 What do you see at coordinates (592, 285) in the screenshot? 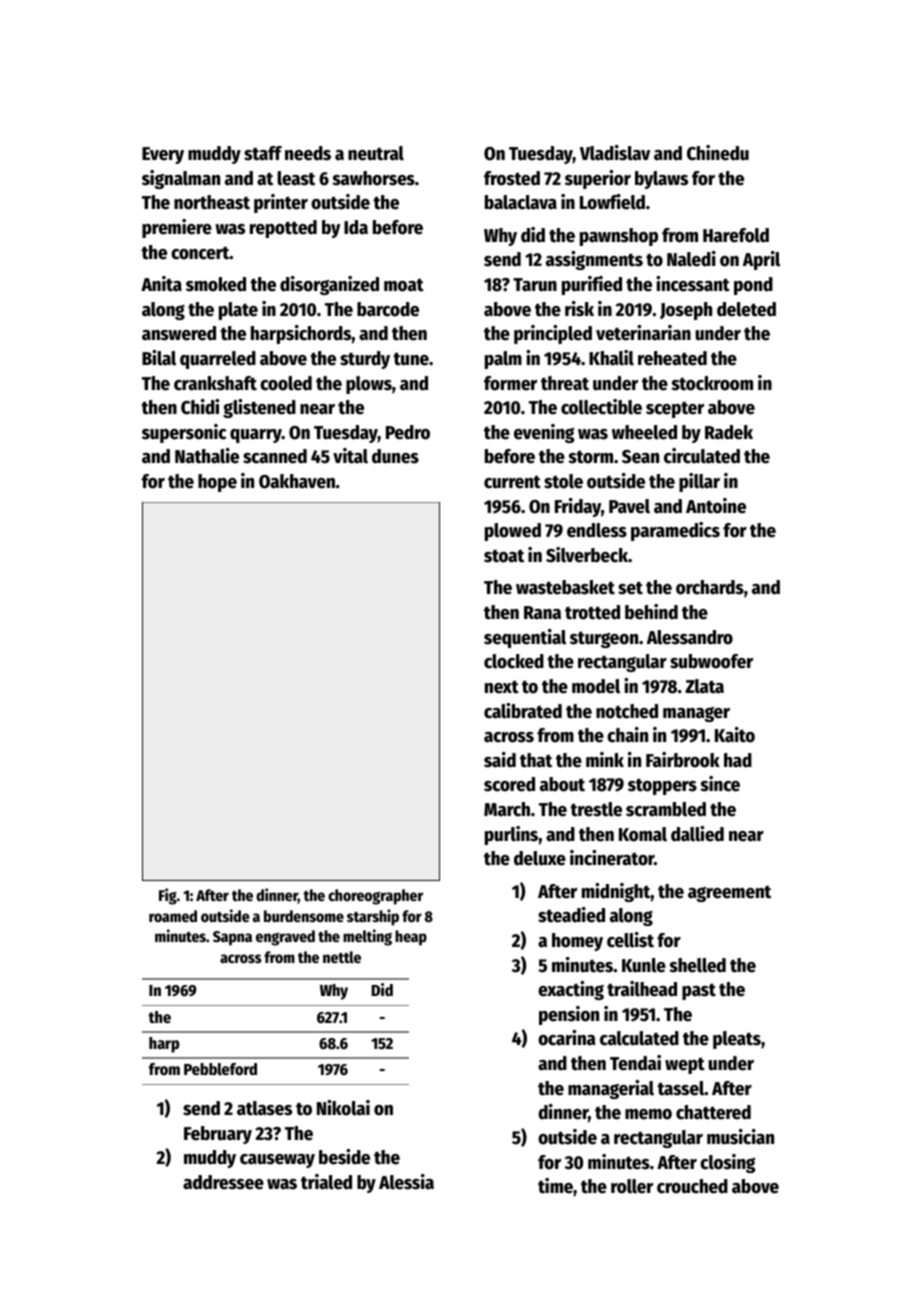
I see `purified` at bounding box center [592, 285].
